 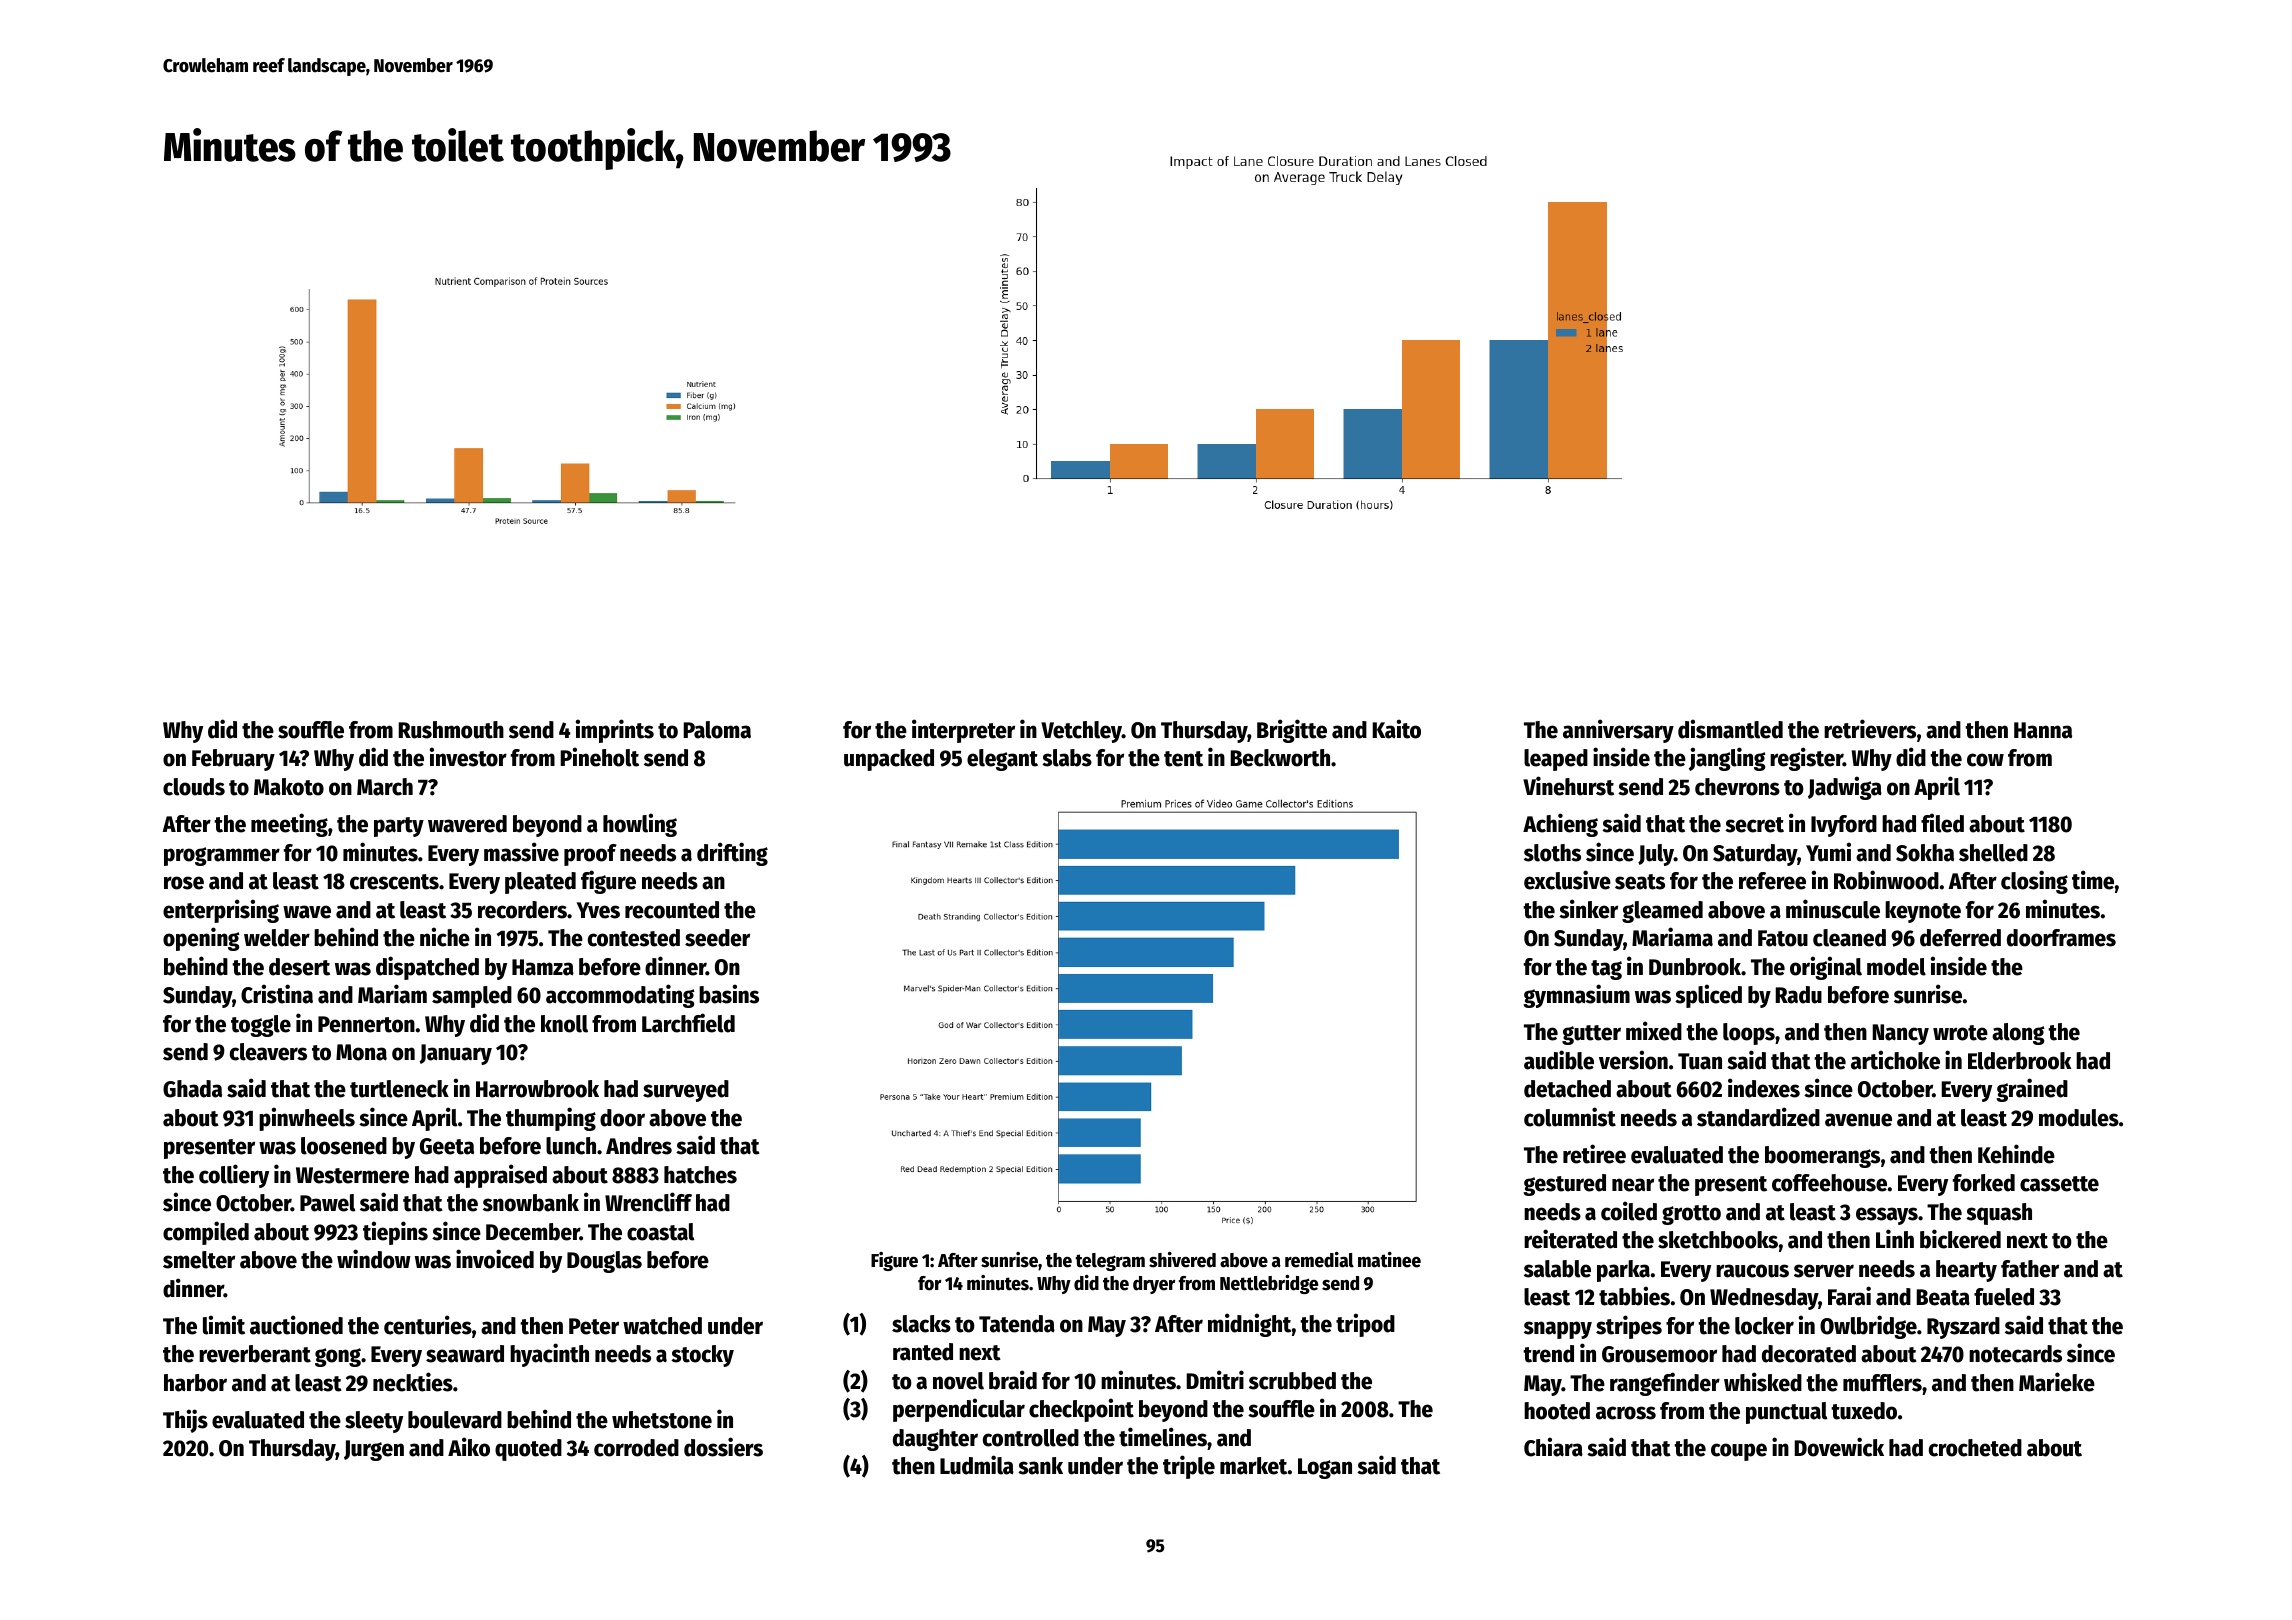 I want to click on Farai, so click(x=1849, y=1296).
